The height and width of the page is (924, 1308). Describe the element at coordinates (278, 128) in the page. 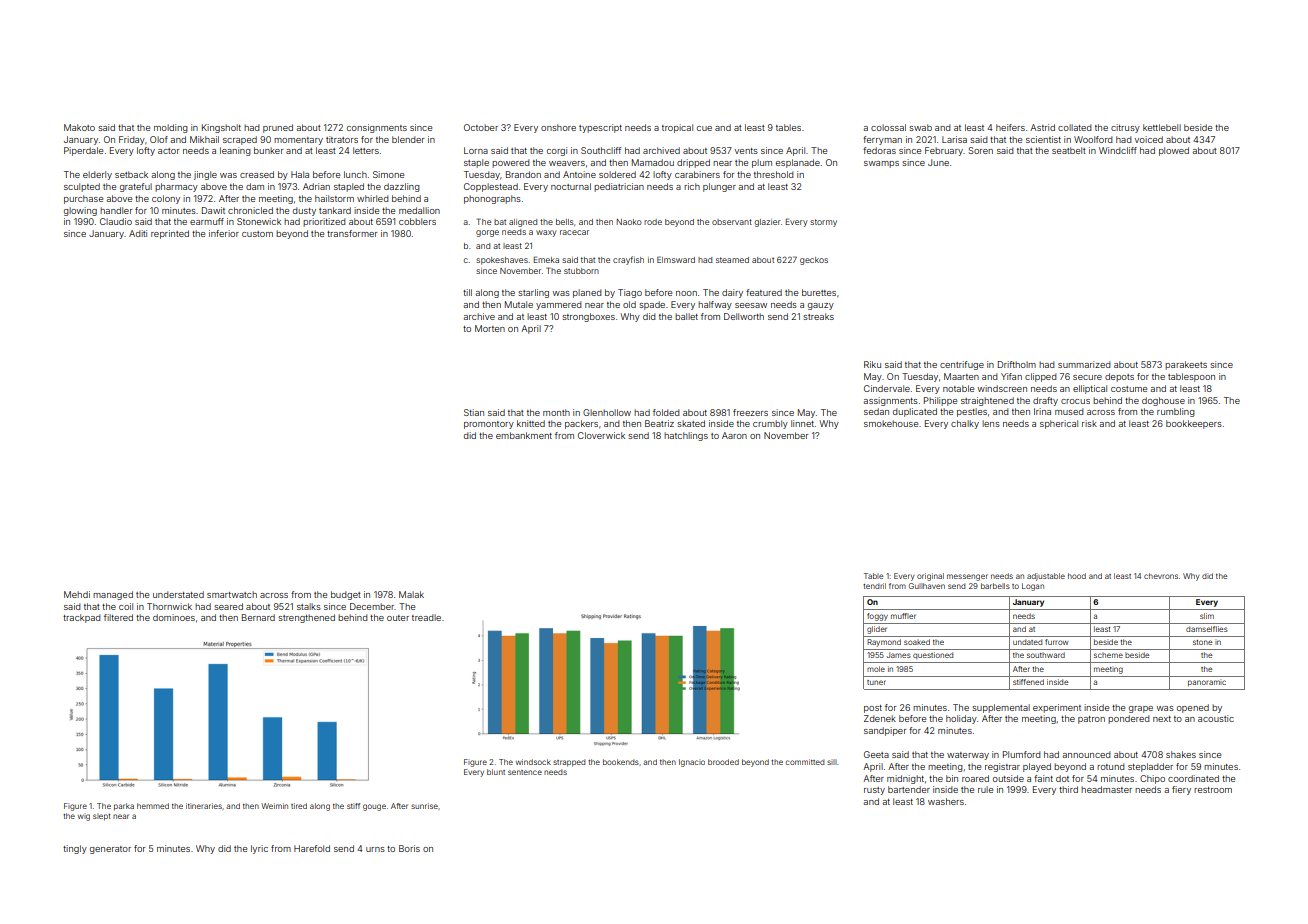

I see `pruned` at that location.
